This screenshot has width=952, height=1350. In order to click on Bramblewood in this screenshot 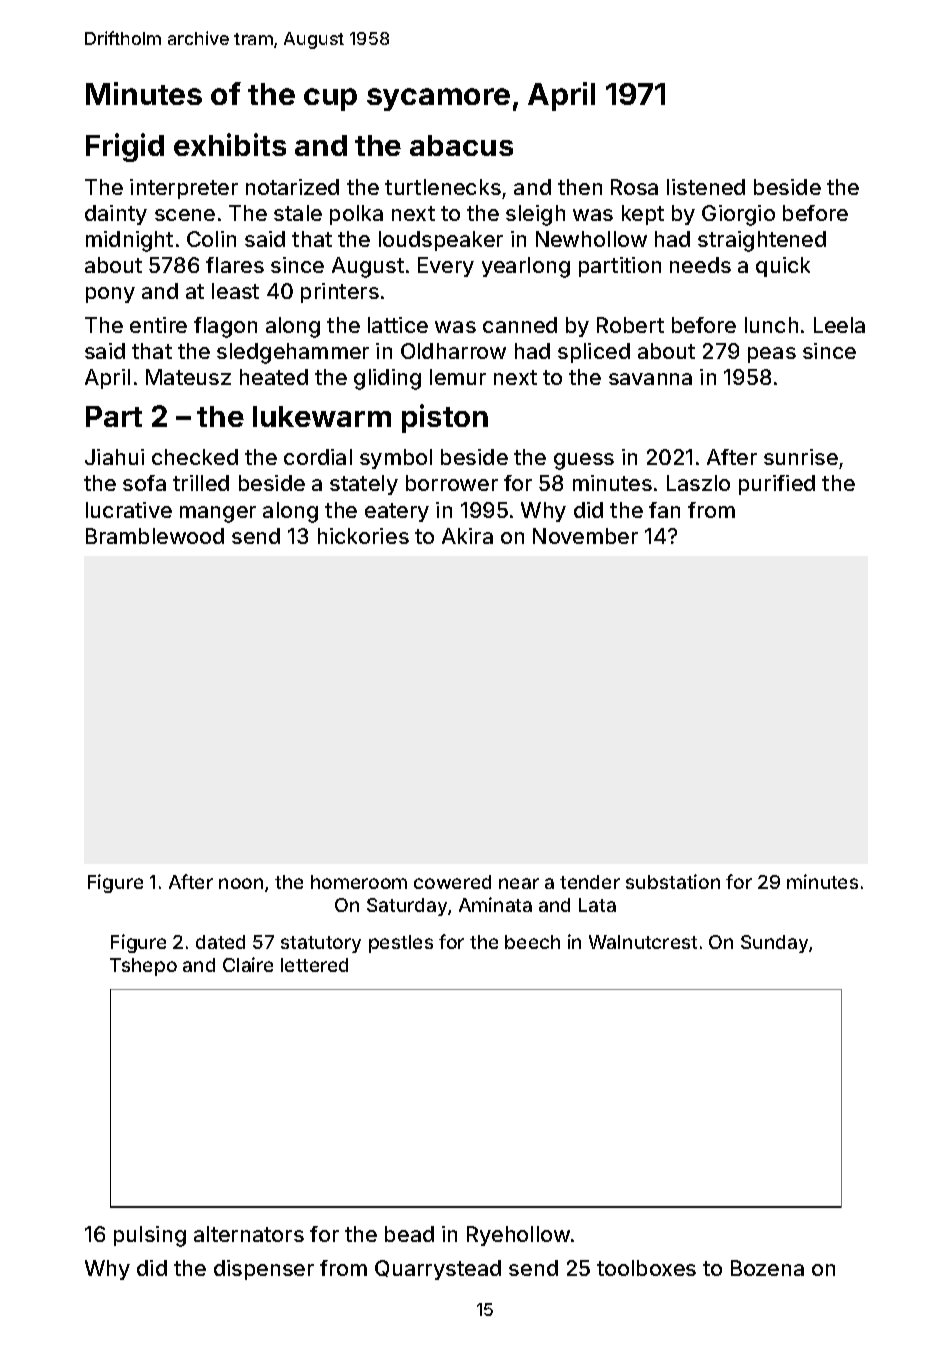, I will do `click(155, 536)`.
